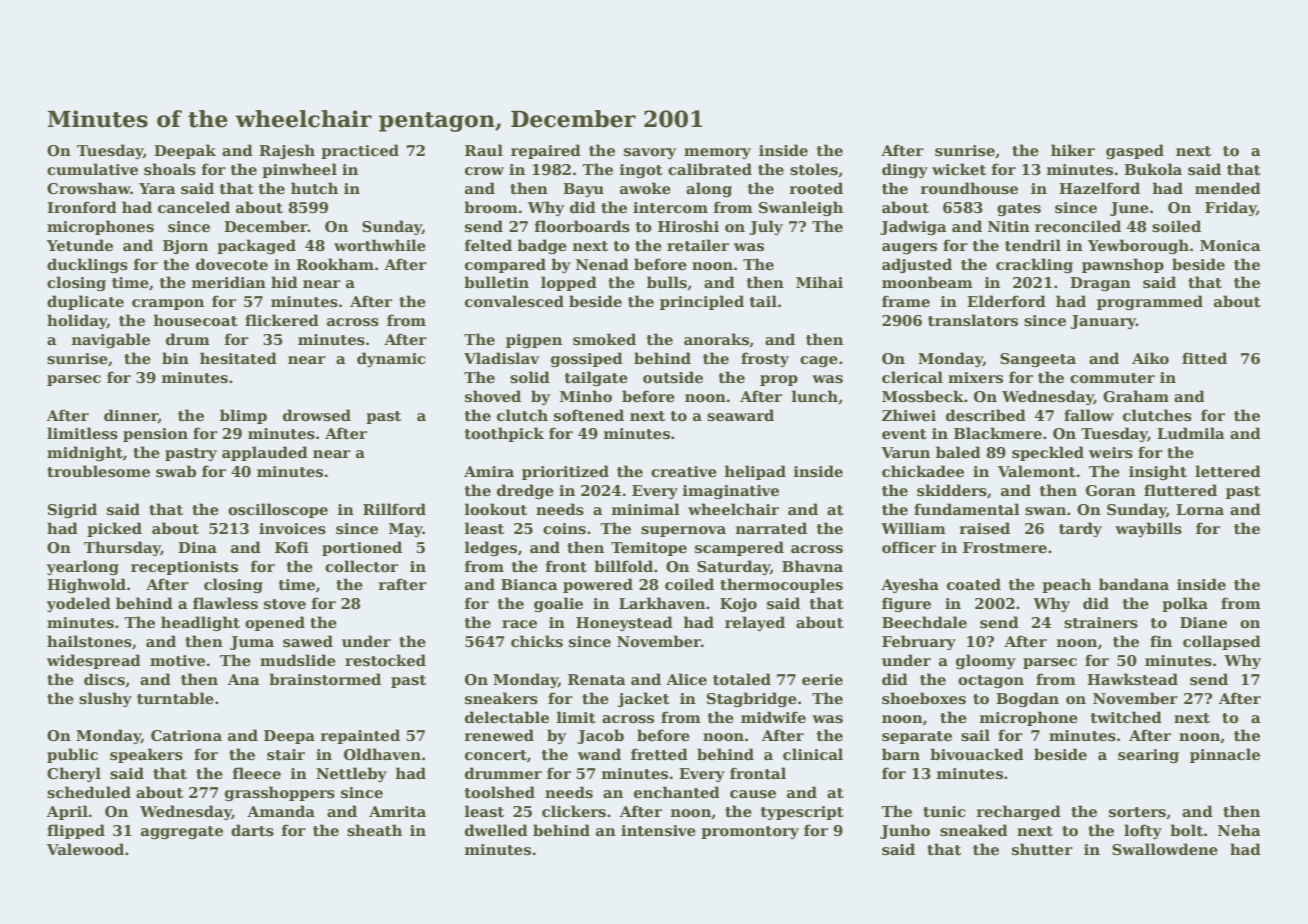 This image has width=1308, height=924. Describe the element at coordinates (973, 320) in the image. I see `translators` at that location.
